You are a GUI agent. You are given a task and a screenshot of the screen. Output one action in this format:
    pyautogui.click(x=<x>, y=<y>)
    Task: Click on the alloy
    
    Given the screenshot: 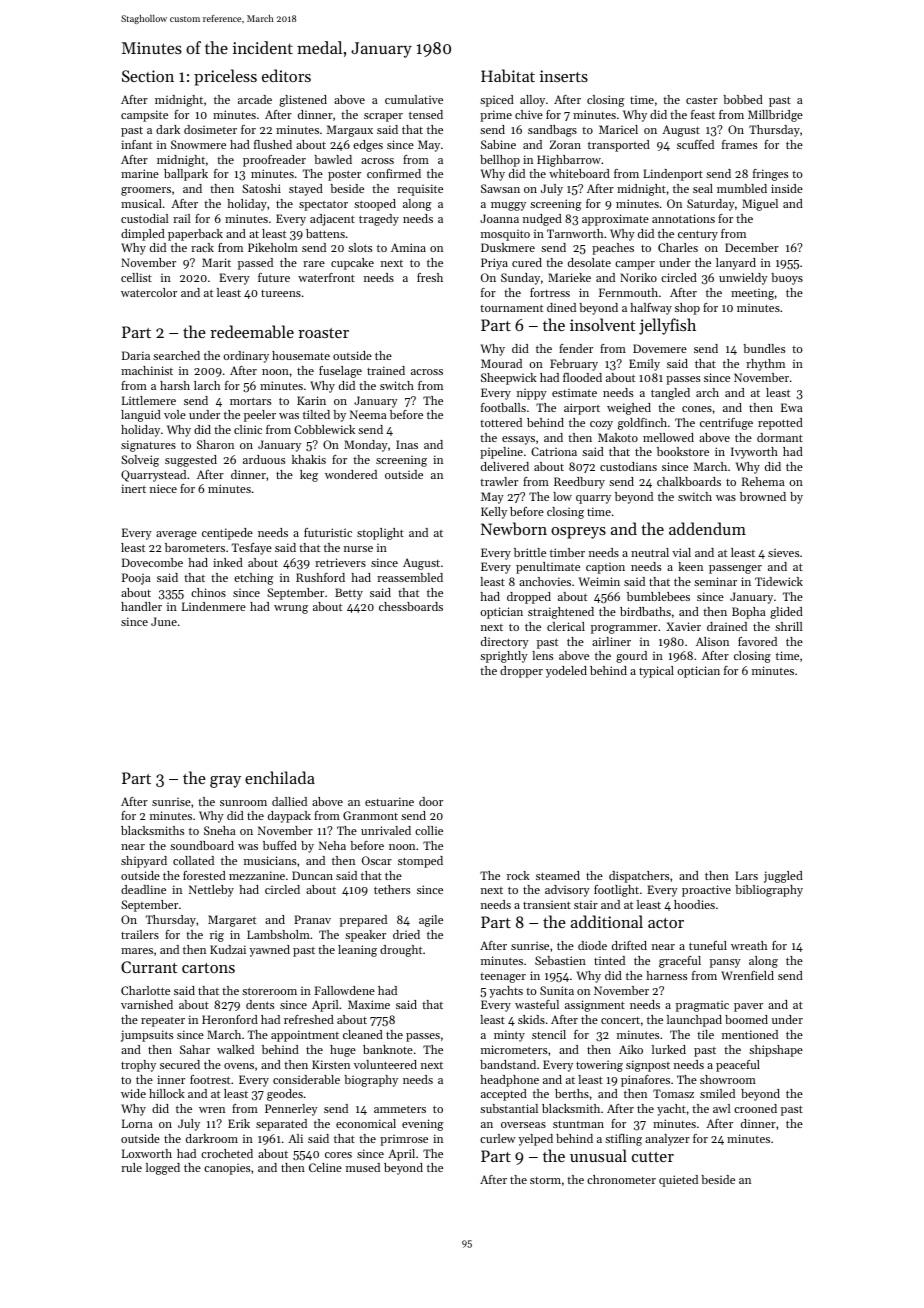 What is the action you would take?
    pyautogui.click(x=532, y=101)
